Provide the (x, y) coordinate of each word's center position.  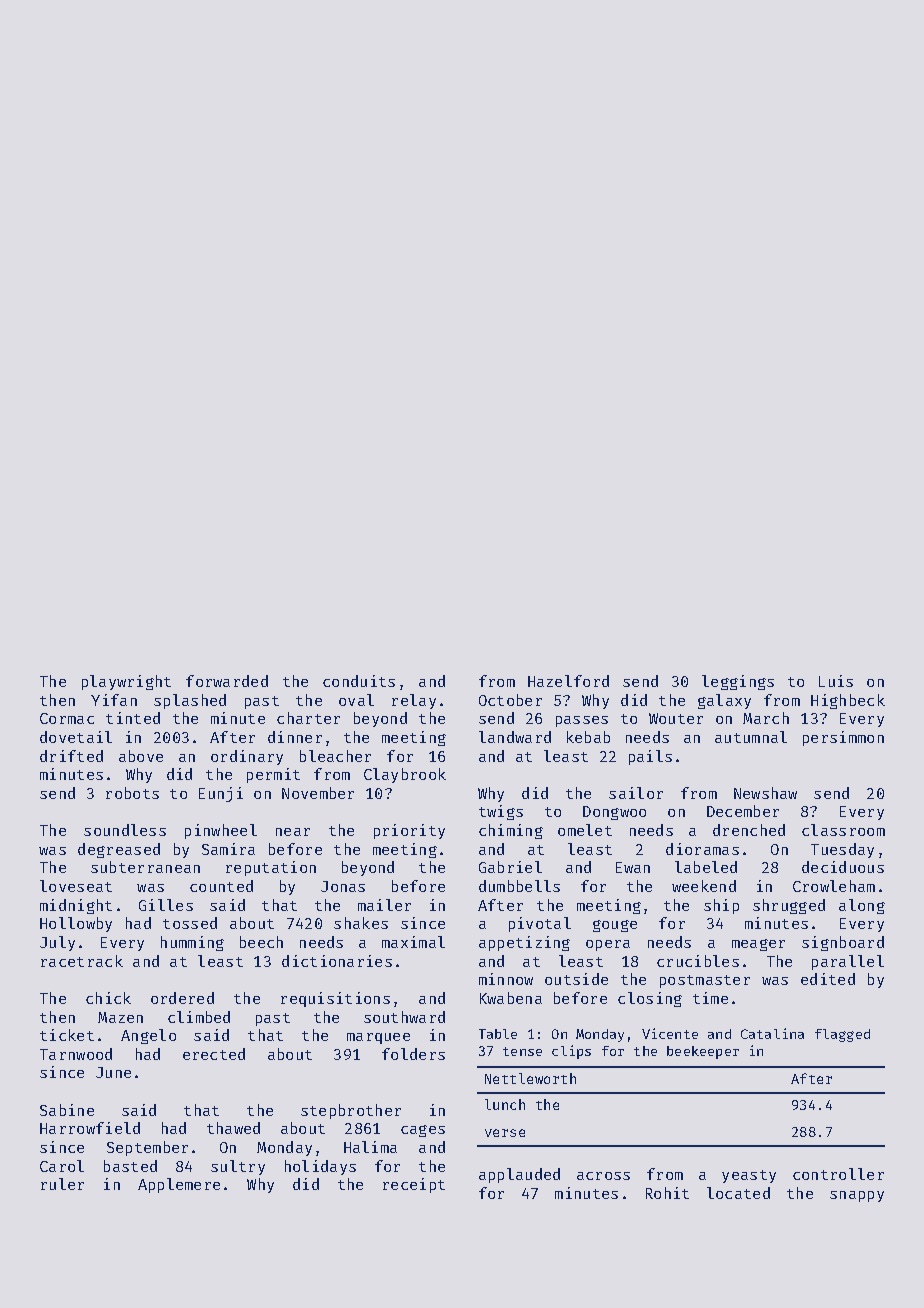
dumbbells (519, 886)
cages (423, 1131)
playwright (126, 682)
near (293, 832)
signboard (843, 943)
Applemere (179, 1185)
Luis (836, 681)
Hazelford (568, 681)
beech (261, 942)
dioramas (702, 849)
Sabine (67, 1110)
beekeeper (703, 1052)
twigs (501, 812)
